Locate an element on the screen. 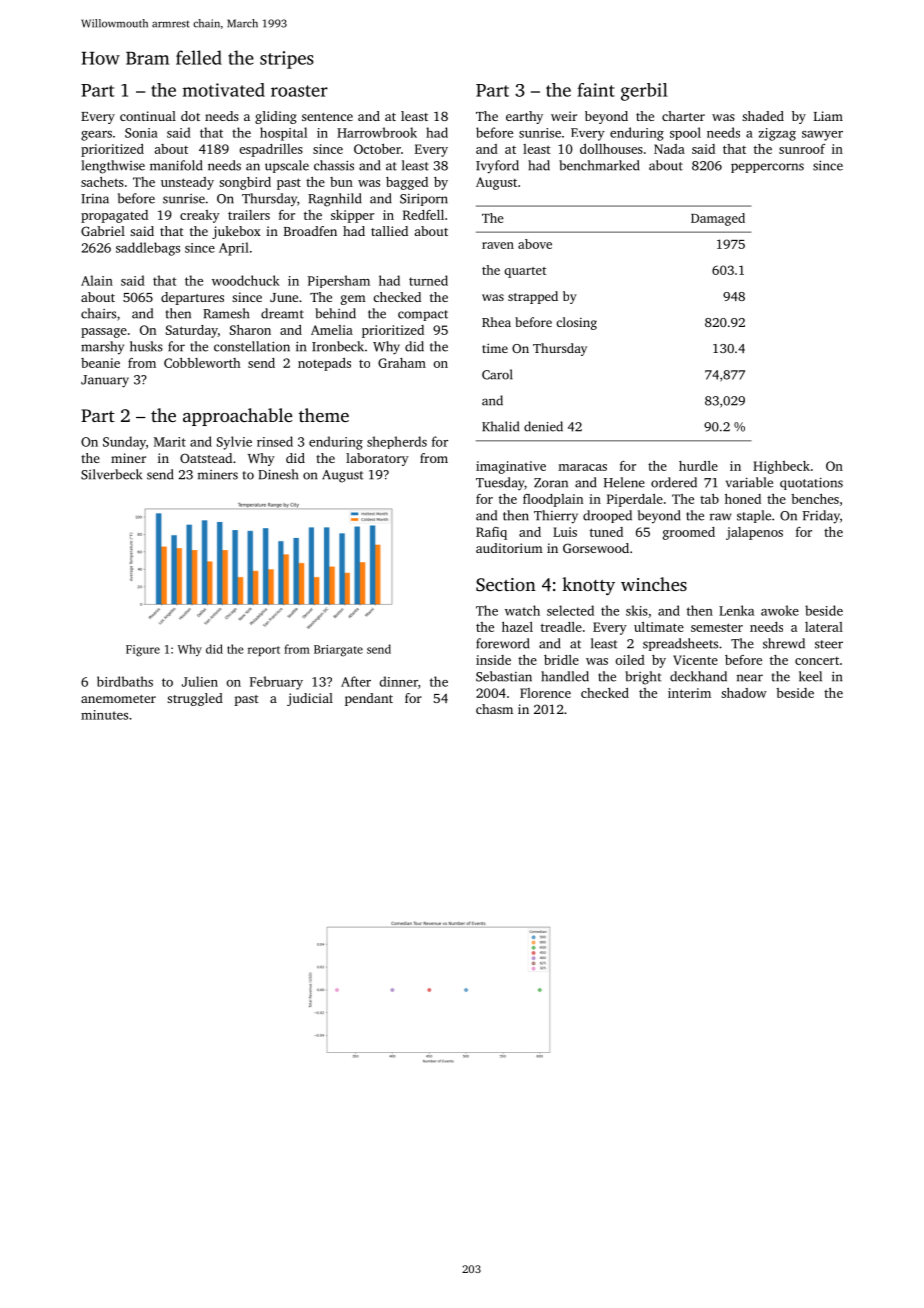 The height and width of the screenshot is (1308, 924). beanie is located at coordinates (100, 363).
